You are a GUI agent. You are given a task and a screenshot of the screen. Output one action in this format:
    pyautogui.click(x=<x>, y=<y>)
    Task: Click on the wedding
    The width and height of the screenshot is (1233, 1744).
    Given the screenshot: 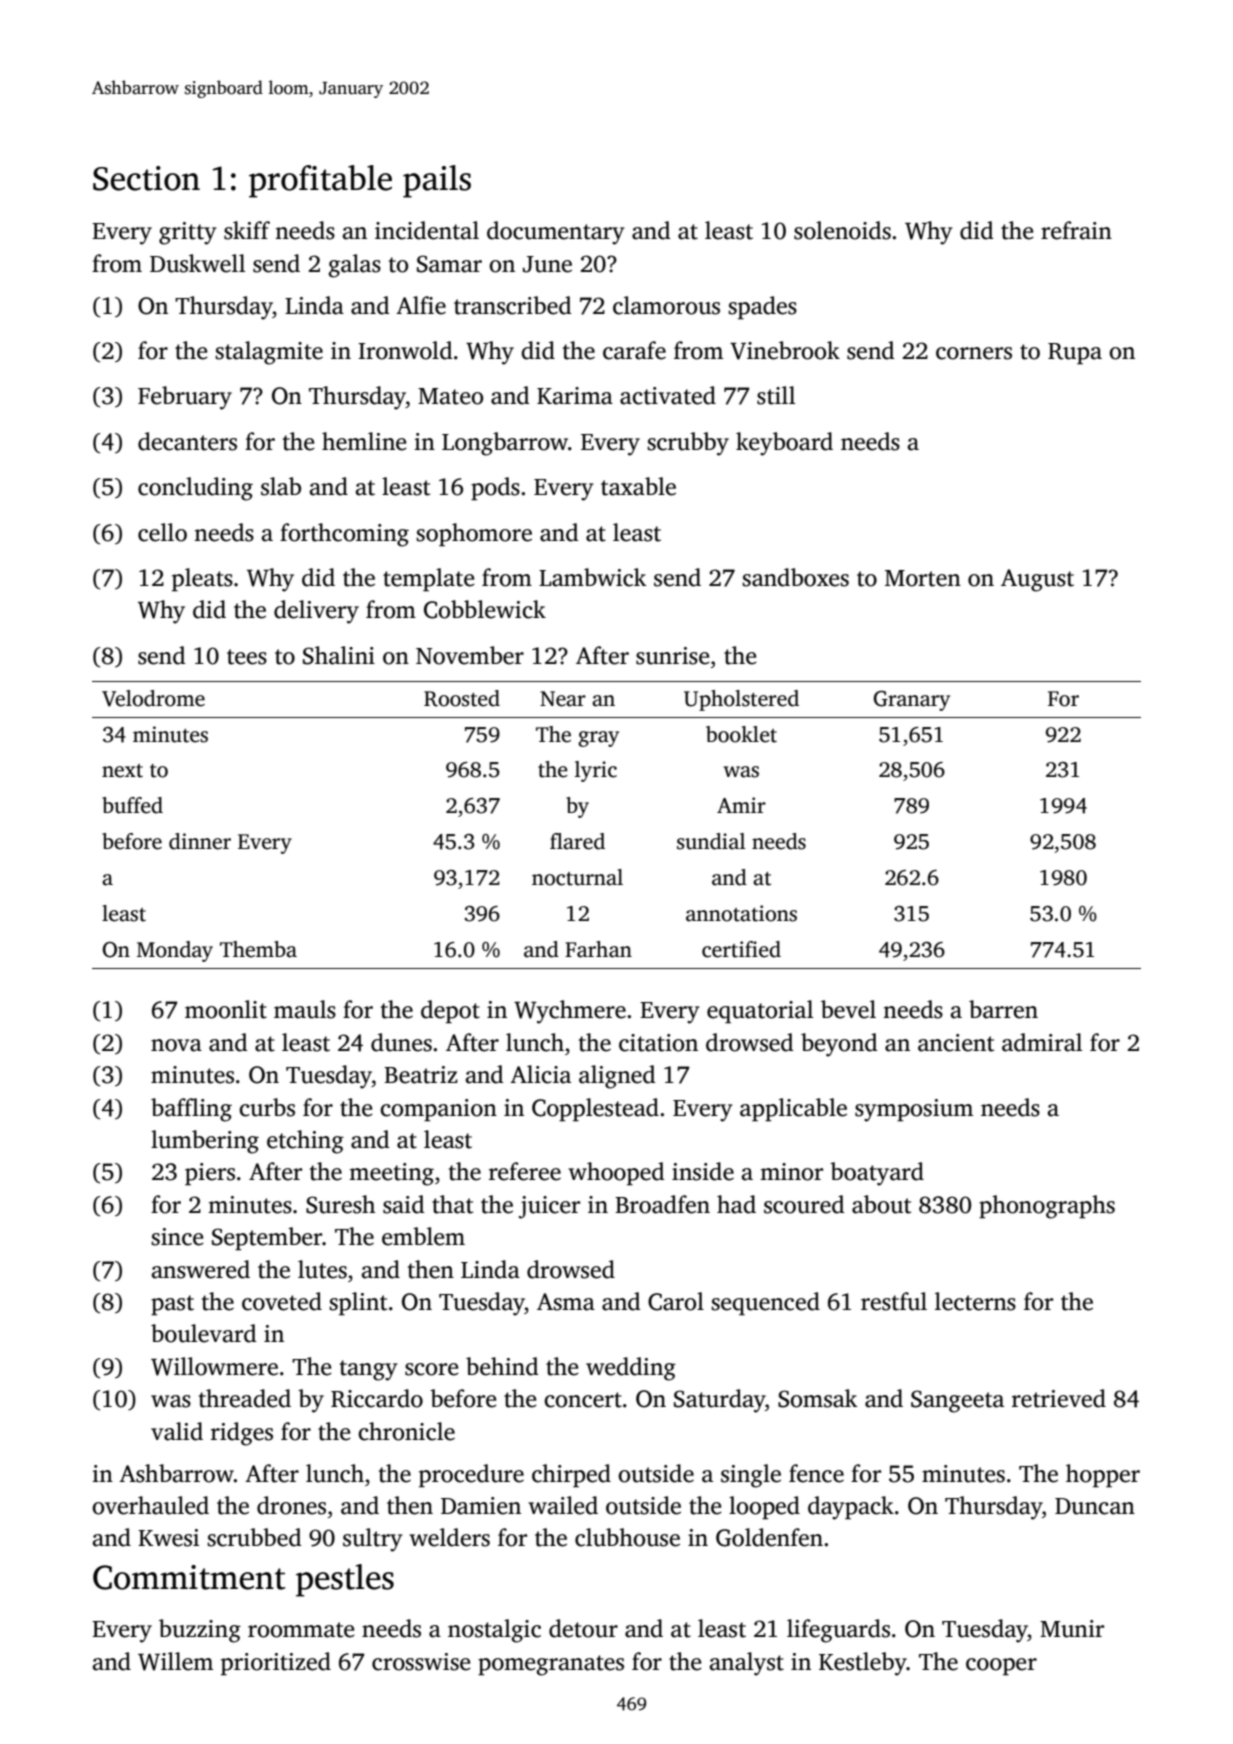 What is the action you would take?
    pyautogui.click(x=631, y=1369)
